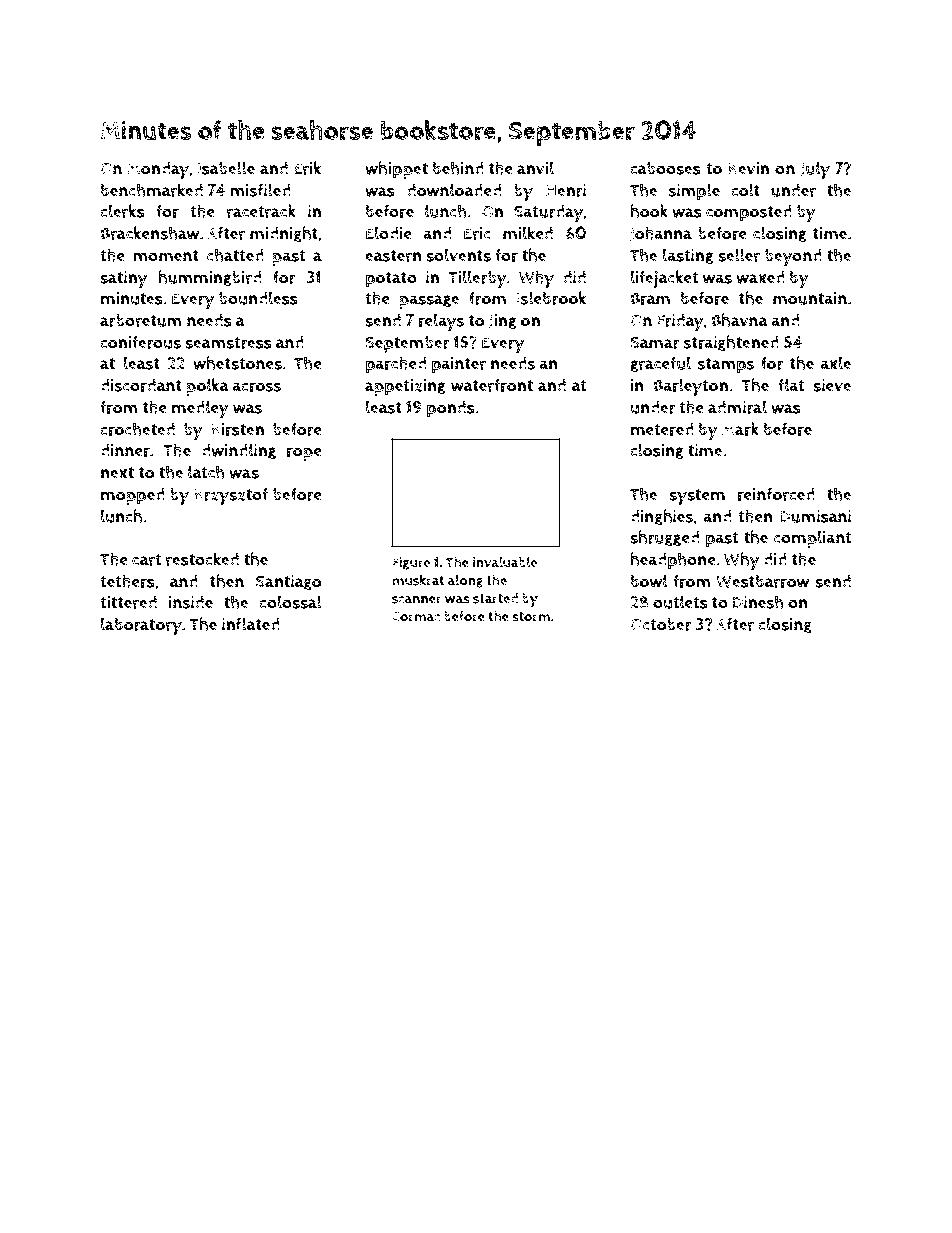 Image resolution: width=952 pixels, height=1233 pixels. I want to click on shrugged, so click(664, 538).
